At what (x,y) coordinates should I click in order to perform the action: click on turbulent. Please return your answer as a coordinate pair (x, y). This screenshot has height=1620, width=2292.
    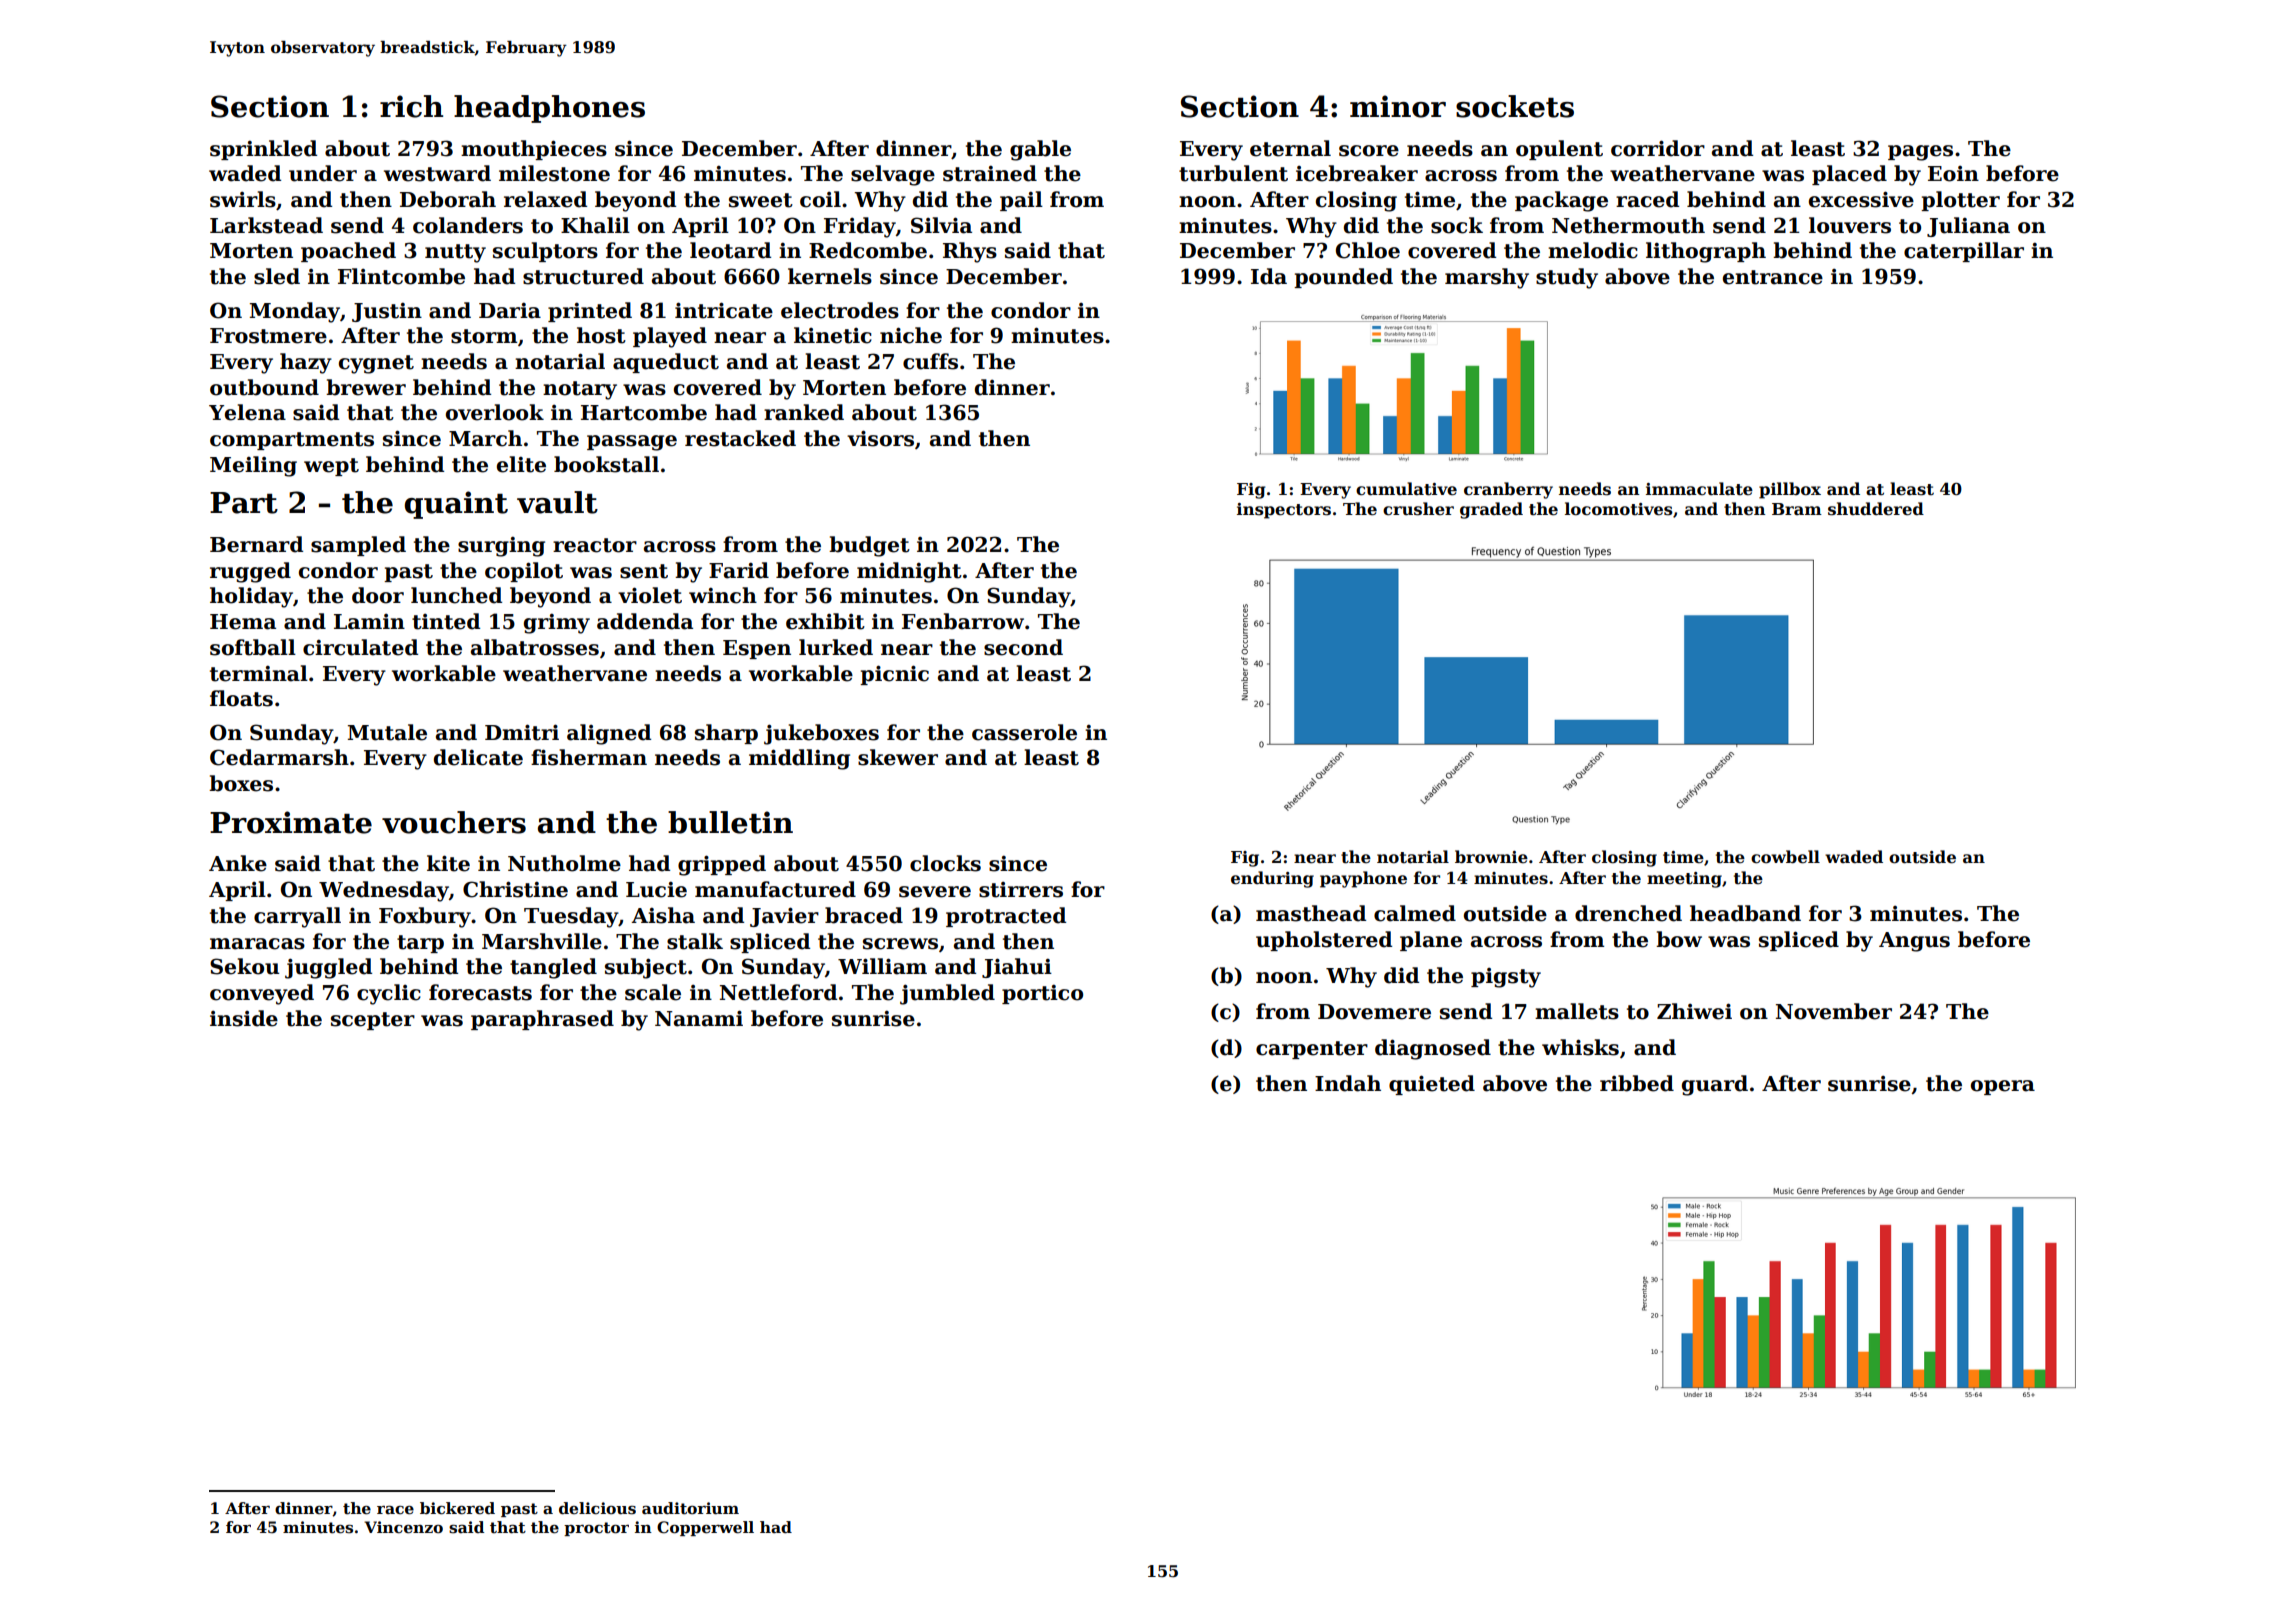
    Looking at the image, I should click on (1233, 173).
